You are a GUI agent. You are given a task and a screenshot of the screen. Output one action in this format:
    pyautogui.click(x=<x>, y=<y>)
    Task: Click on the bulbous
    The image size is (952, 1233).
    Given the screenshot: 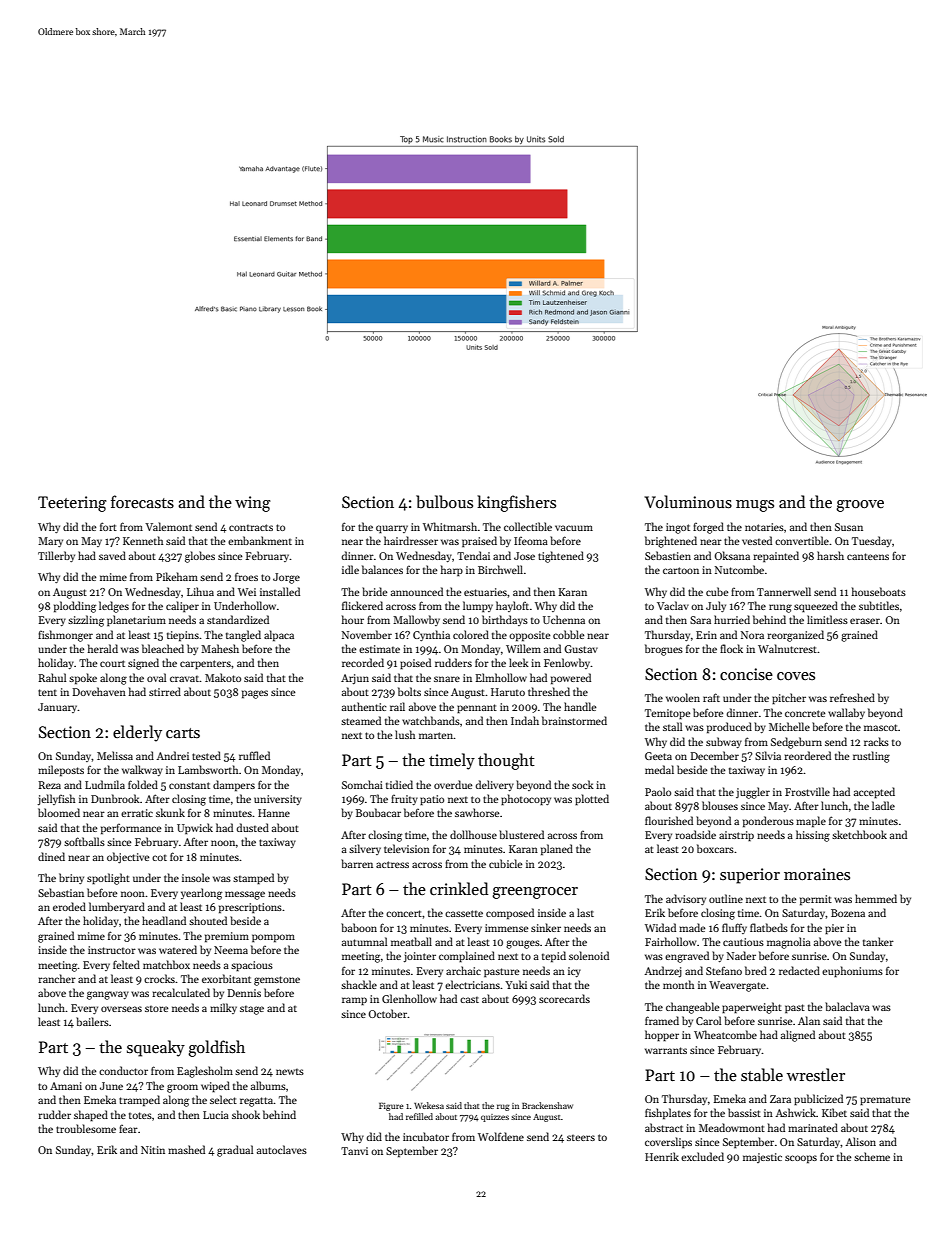 What is the action you would take?
    pyautogui.click(x=444, y=501)
